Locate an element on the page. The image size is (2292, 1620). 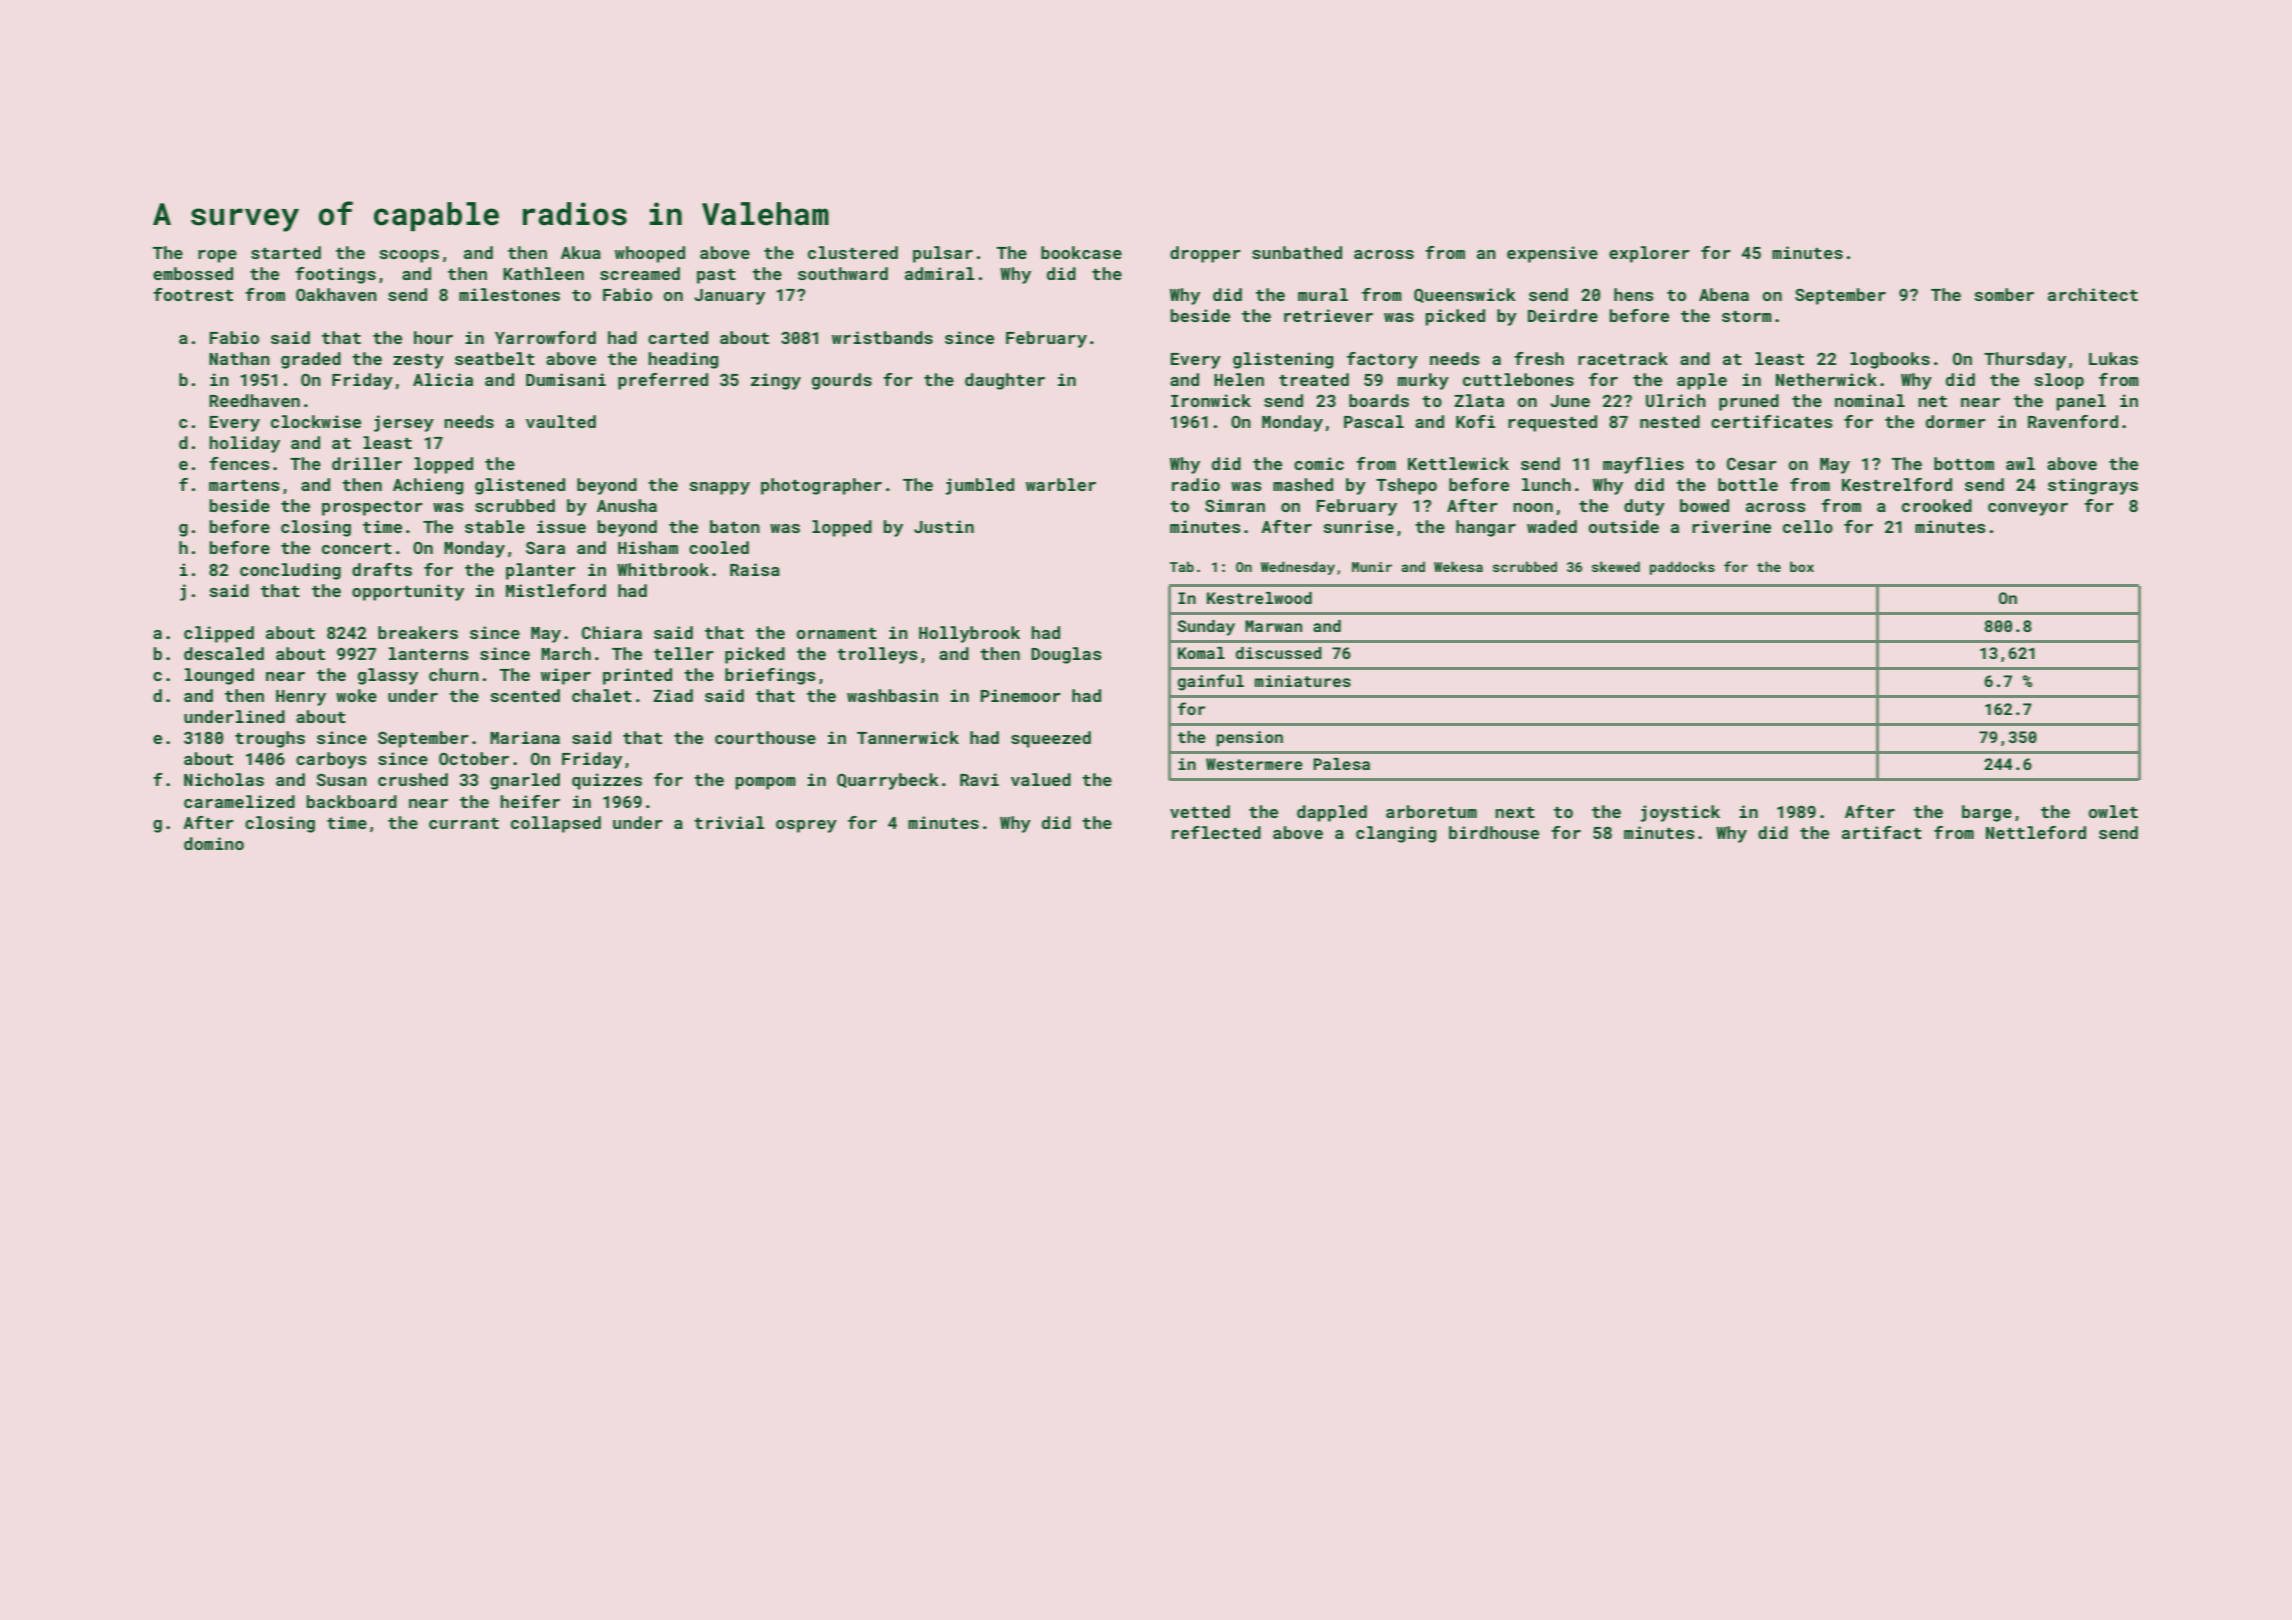
admiral is located at coordinates (940, 273).
